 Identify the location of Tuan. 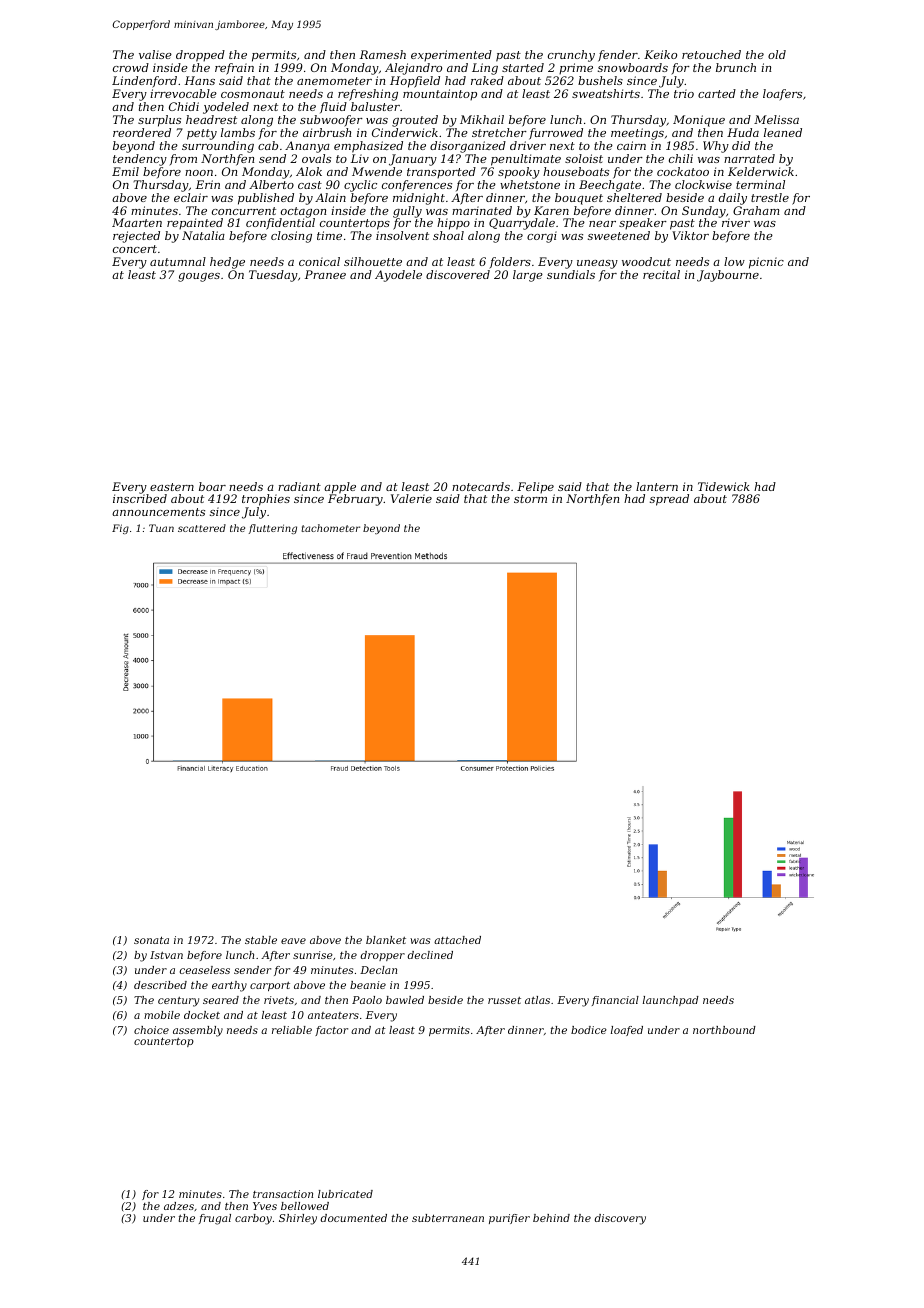
(161, 528).
